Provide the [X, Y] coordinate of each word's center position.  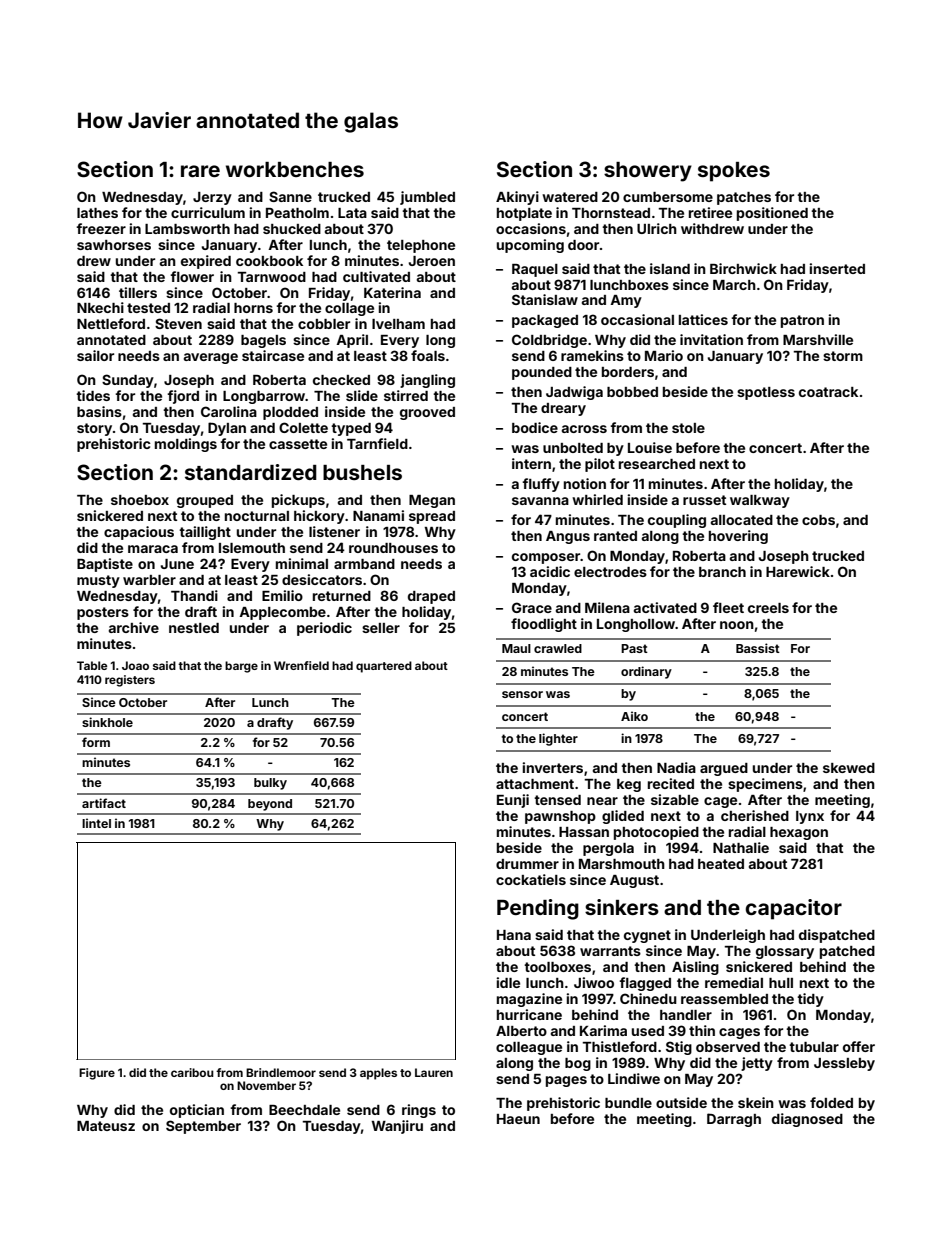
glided [623, 817]
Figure [97, 1074]
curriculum [208, 212]
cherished [755, 815]
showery [648, 172]
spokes [734, 172]
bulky [270, 784]
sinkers [622, 907]
